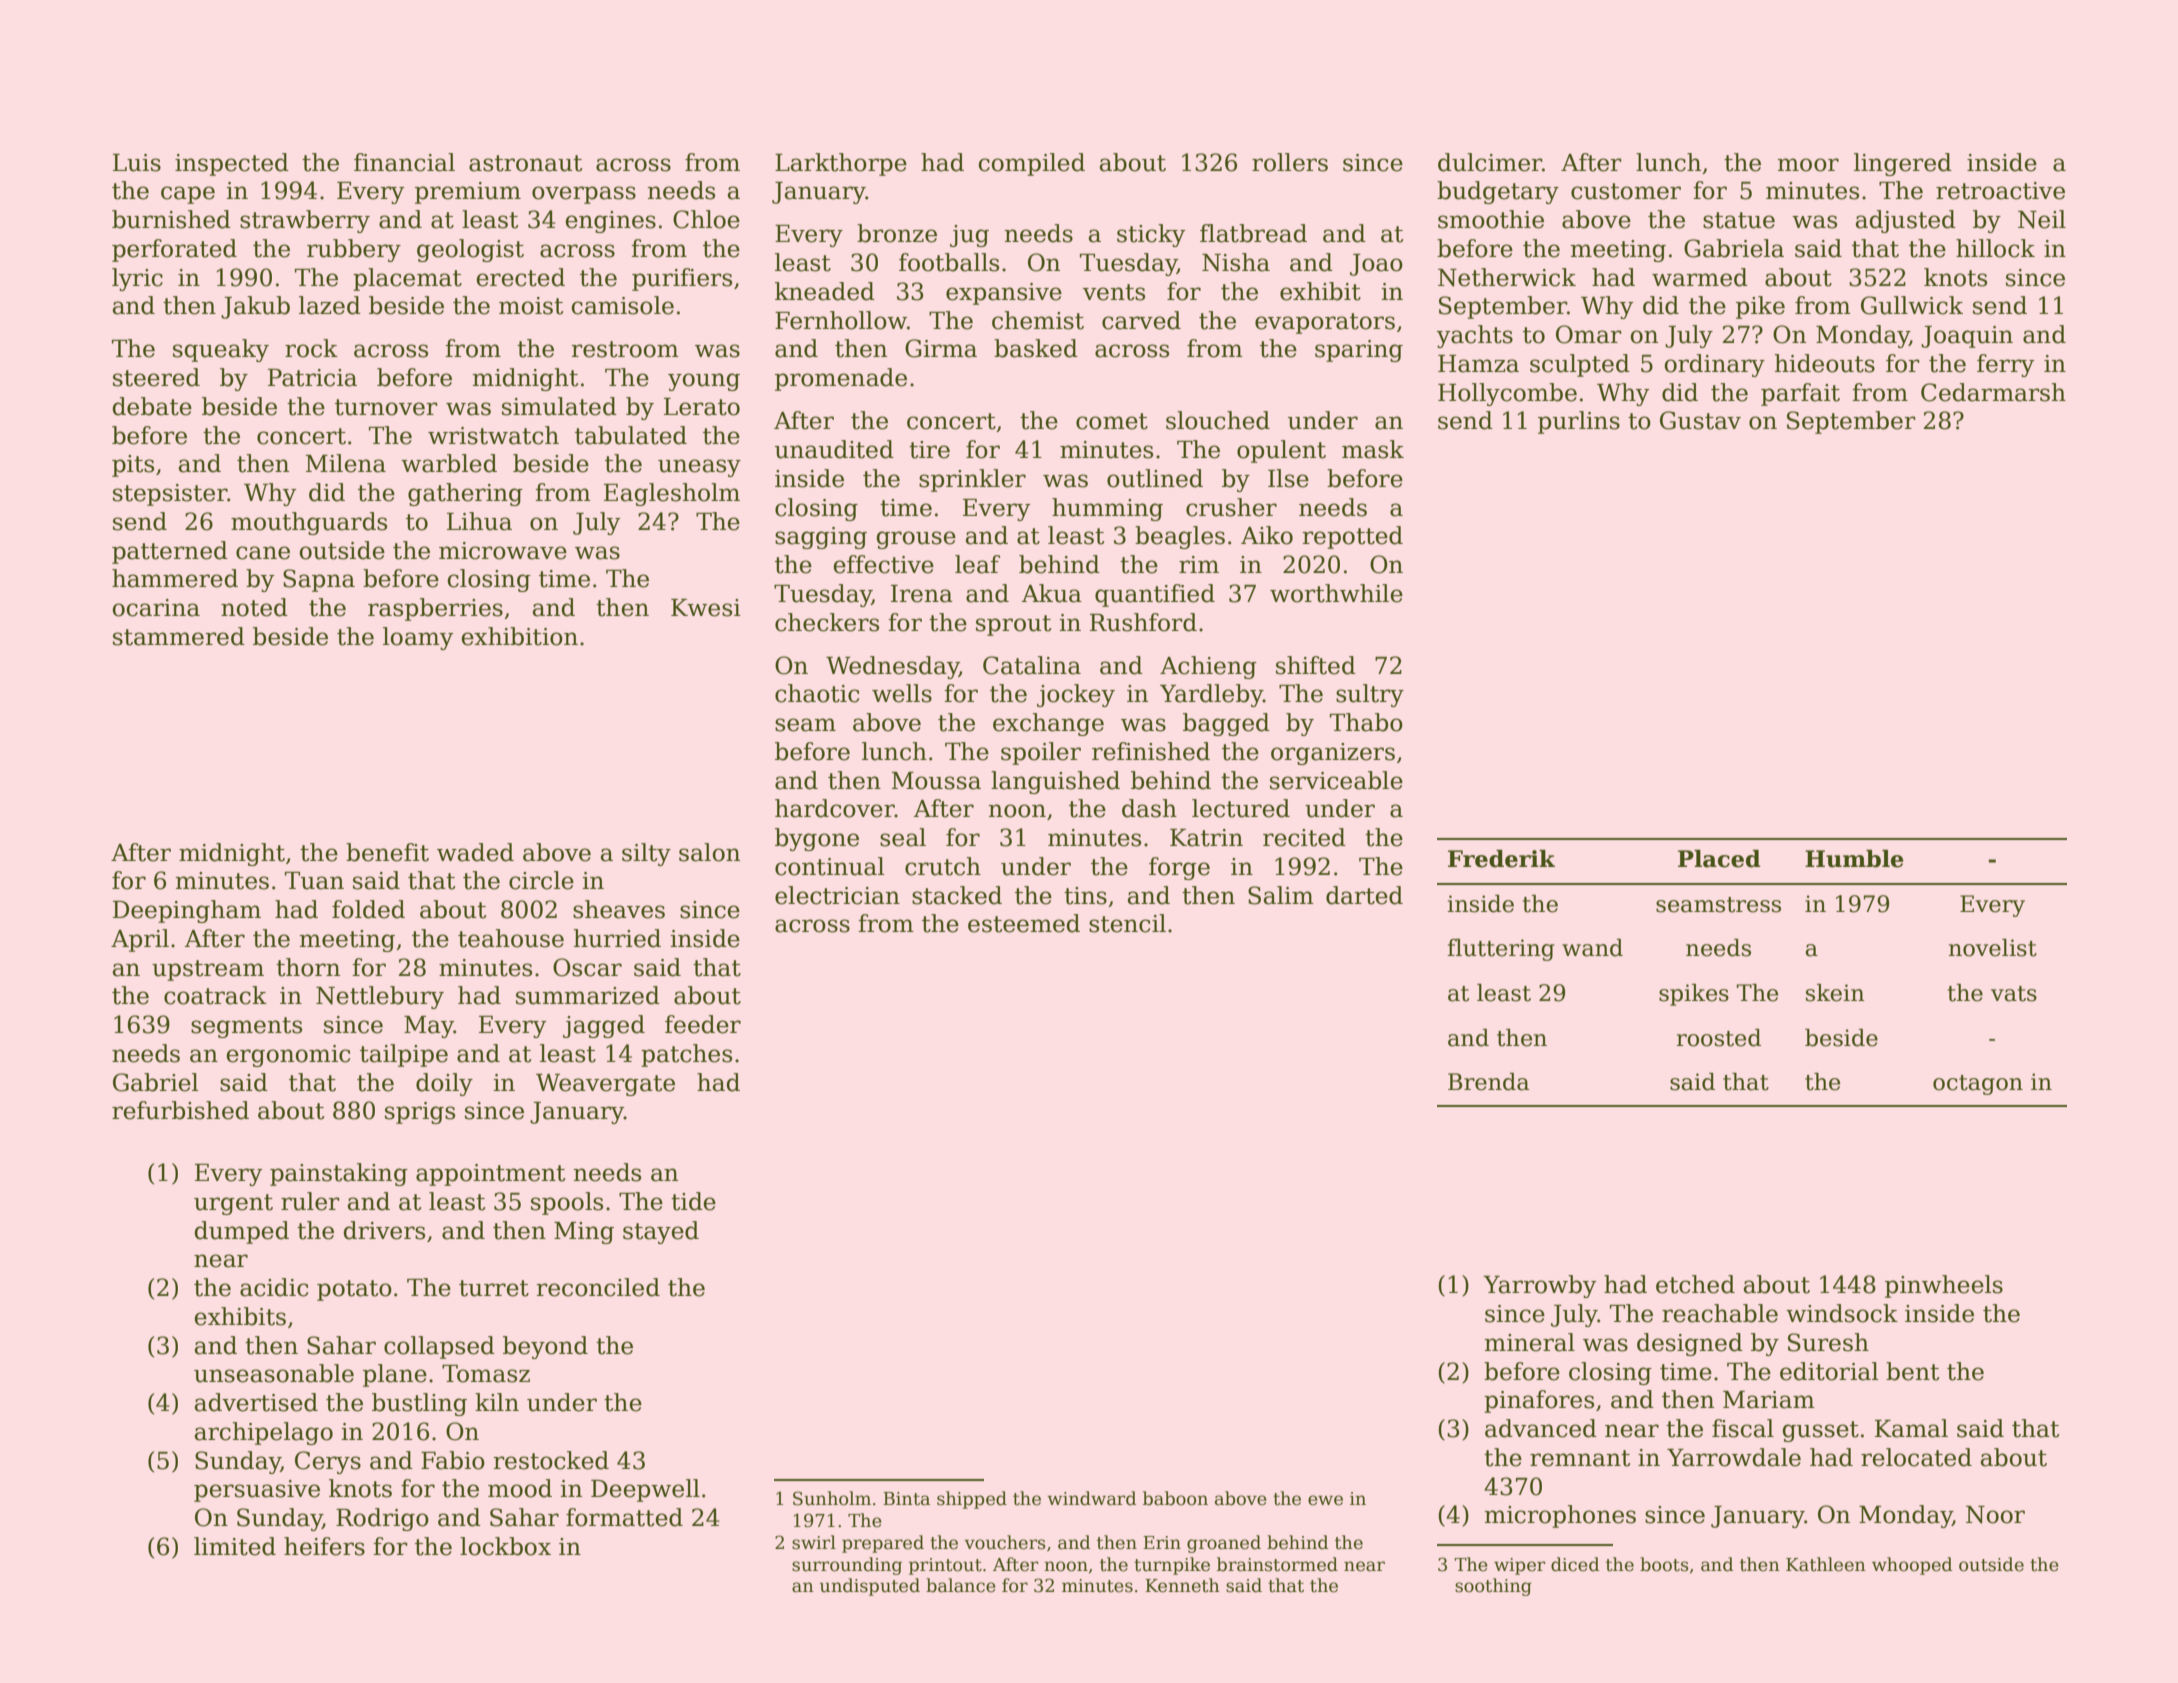 This document has width=2178, height=1683. I want to click on Catalina, so click(1032, 665).
